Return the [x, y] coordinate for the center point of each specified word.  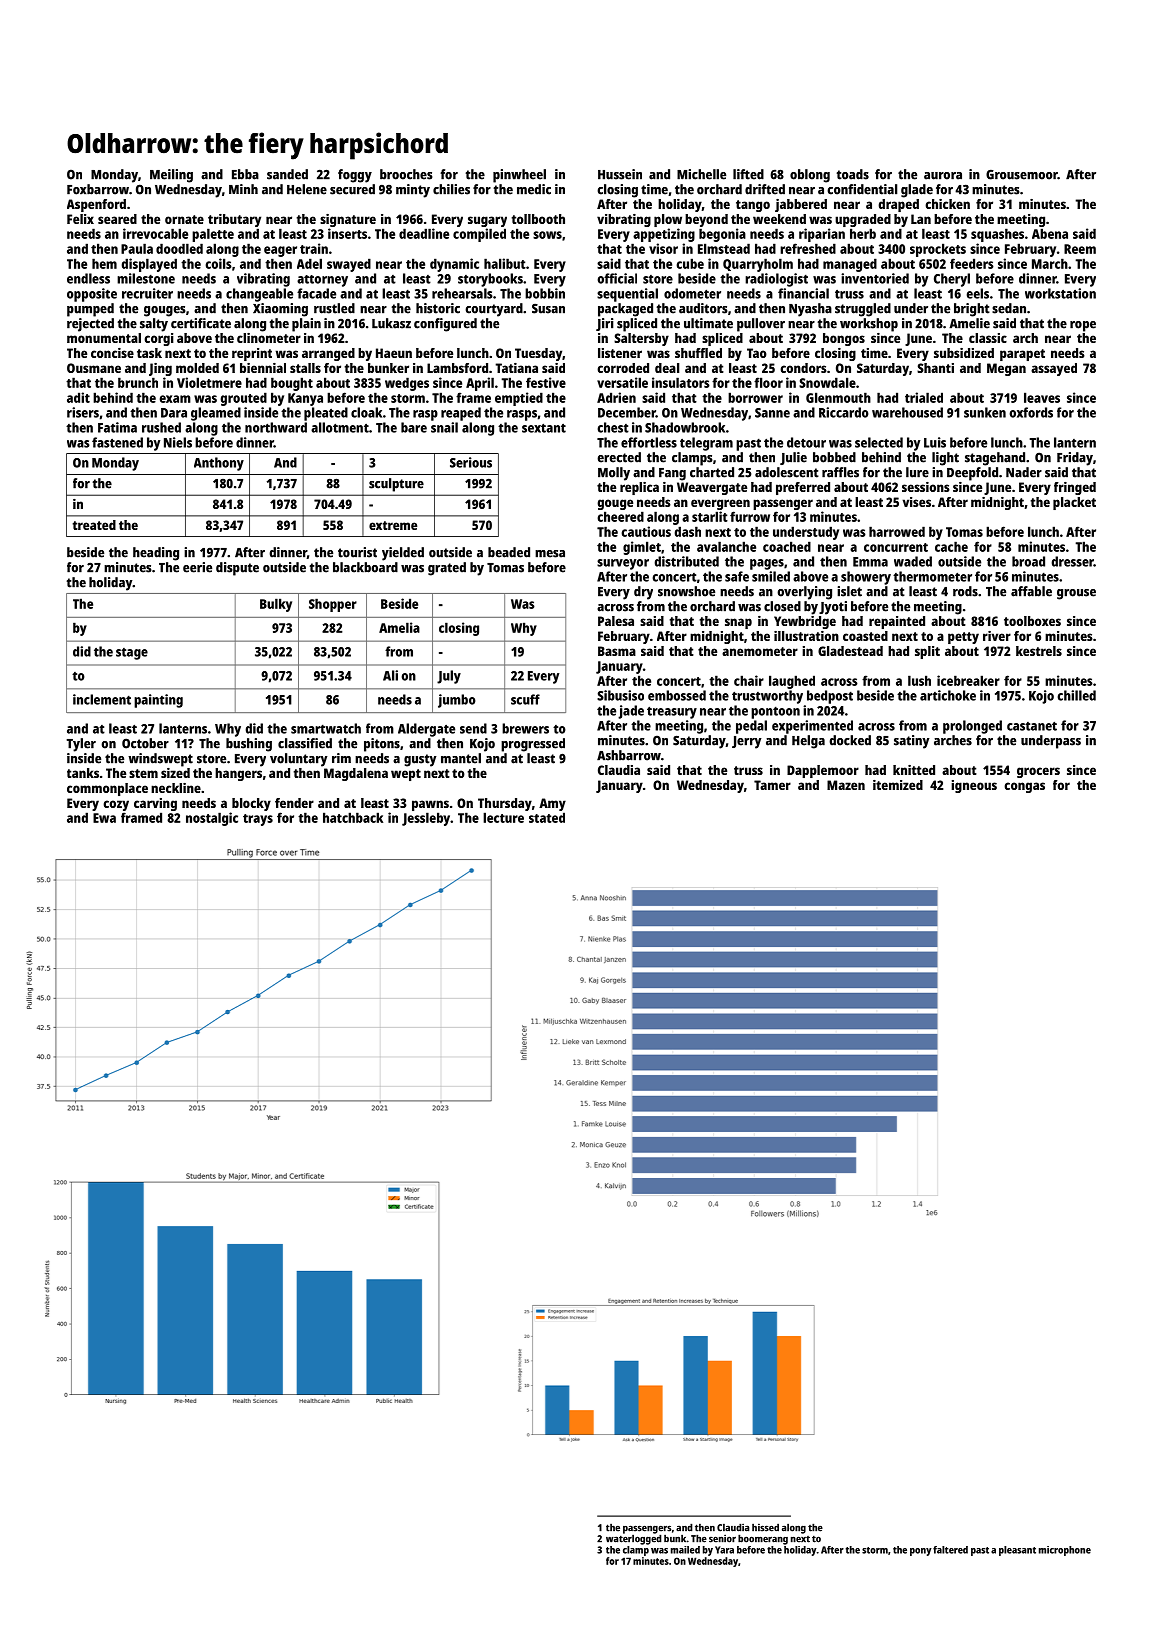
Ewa [104, 818]
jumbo [457, 701]
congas [1024, 787]
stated [547, 817]
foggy [355, 176]
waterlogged [634, 1539]
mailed [685, 1550]
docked [850, 740]
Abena [1050, 233]
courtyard [494, 310]
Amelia [399, 627]
